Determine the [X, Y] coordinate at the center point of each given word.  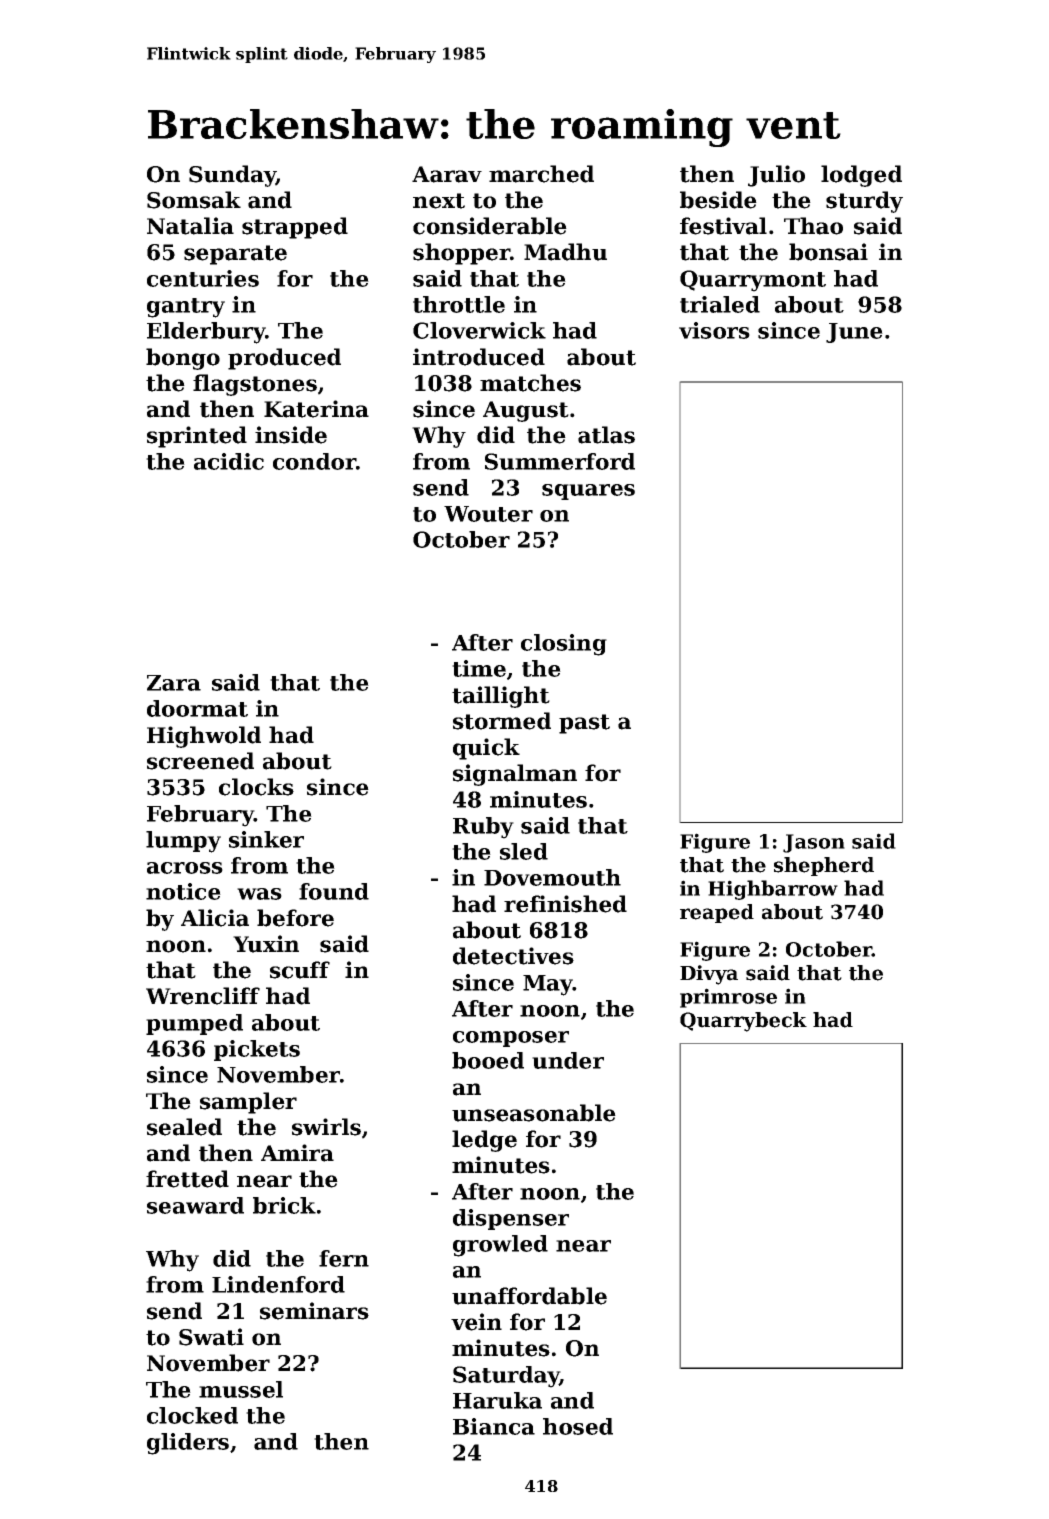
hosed [578, 1426]
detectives [513, 956]
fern [344, 1258]
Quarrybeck [743, 1022]
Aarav [447, 174]
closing [564, 645]
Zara [174, 683]
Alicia [215, 918]
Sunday [232, 176]
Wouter [488, 514]
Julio [776, 176]
